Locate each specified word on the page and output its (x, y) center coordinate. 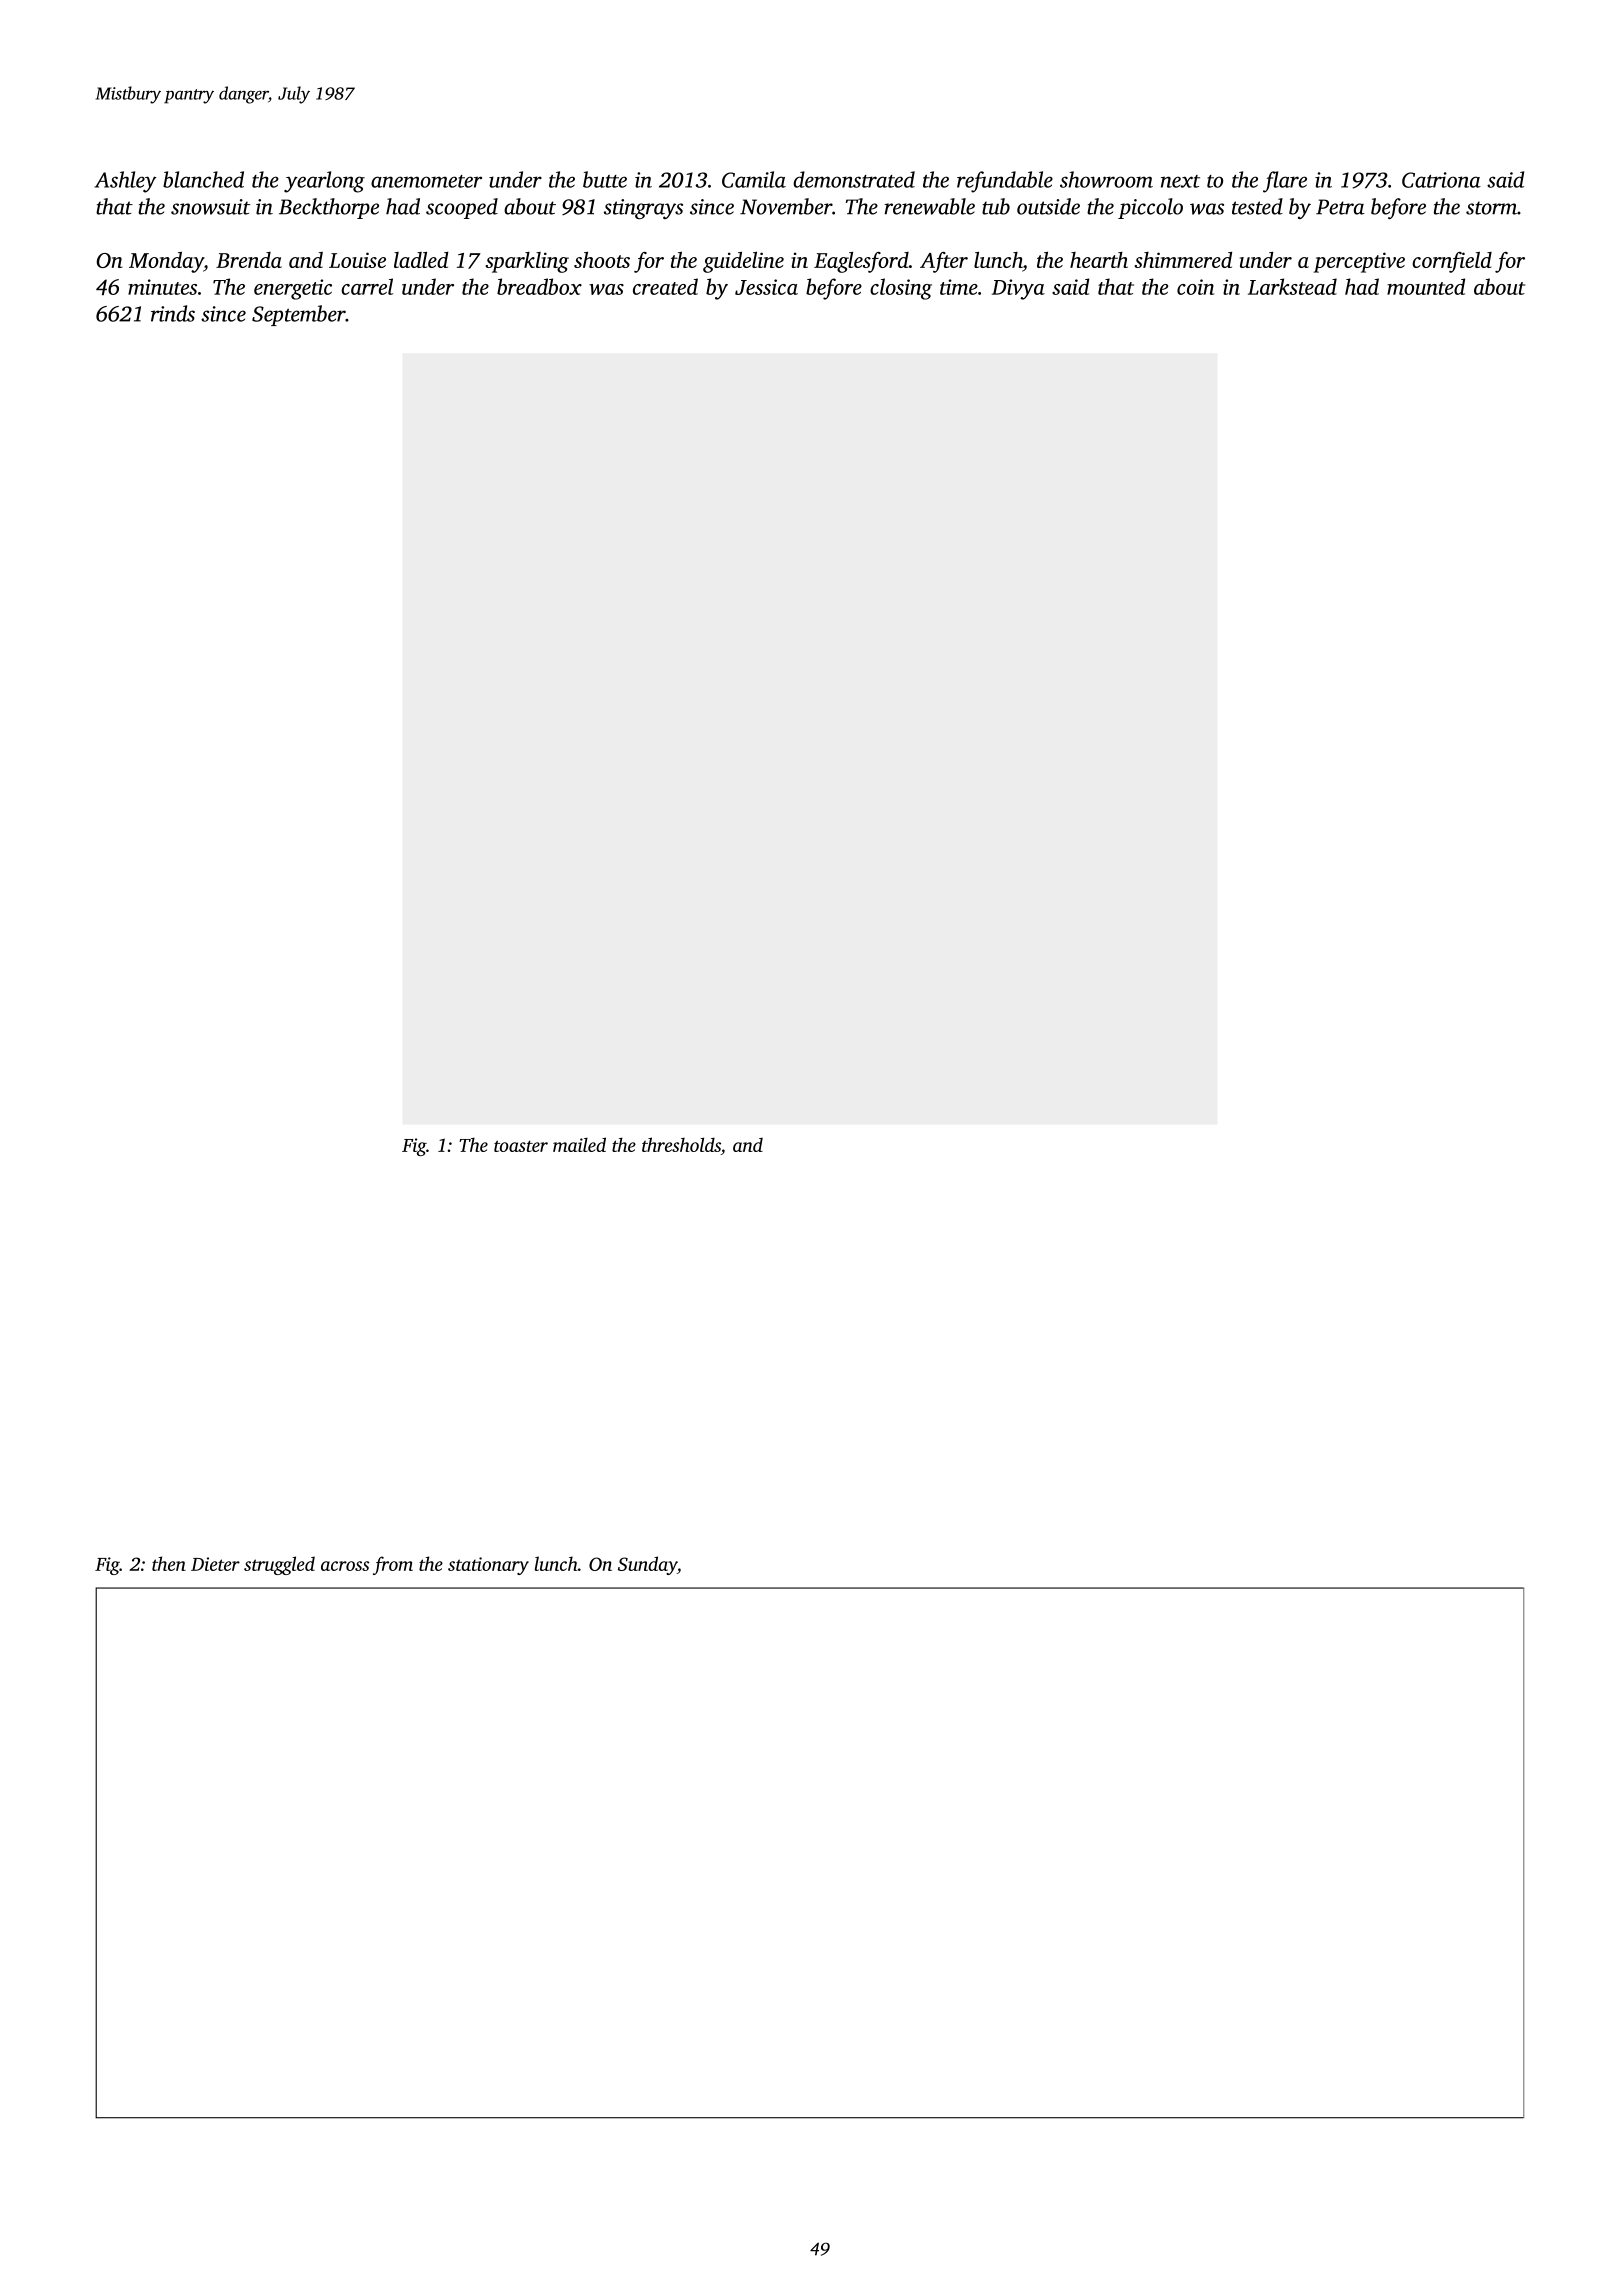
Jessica (766, 287)
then (169, 1563)
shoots (602, 260)
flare (1285, 182)
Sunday (647, 1565)
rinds (173, 313)
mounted (1426, 286)
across (345, 1566)
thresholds (681, 1146)
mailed (579, 1144)
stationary (488, 1566)
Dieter (215, 1564)
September (299, 315)
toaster (521, 1146)
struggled (279, 1565)
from (393, 1565)
